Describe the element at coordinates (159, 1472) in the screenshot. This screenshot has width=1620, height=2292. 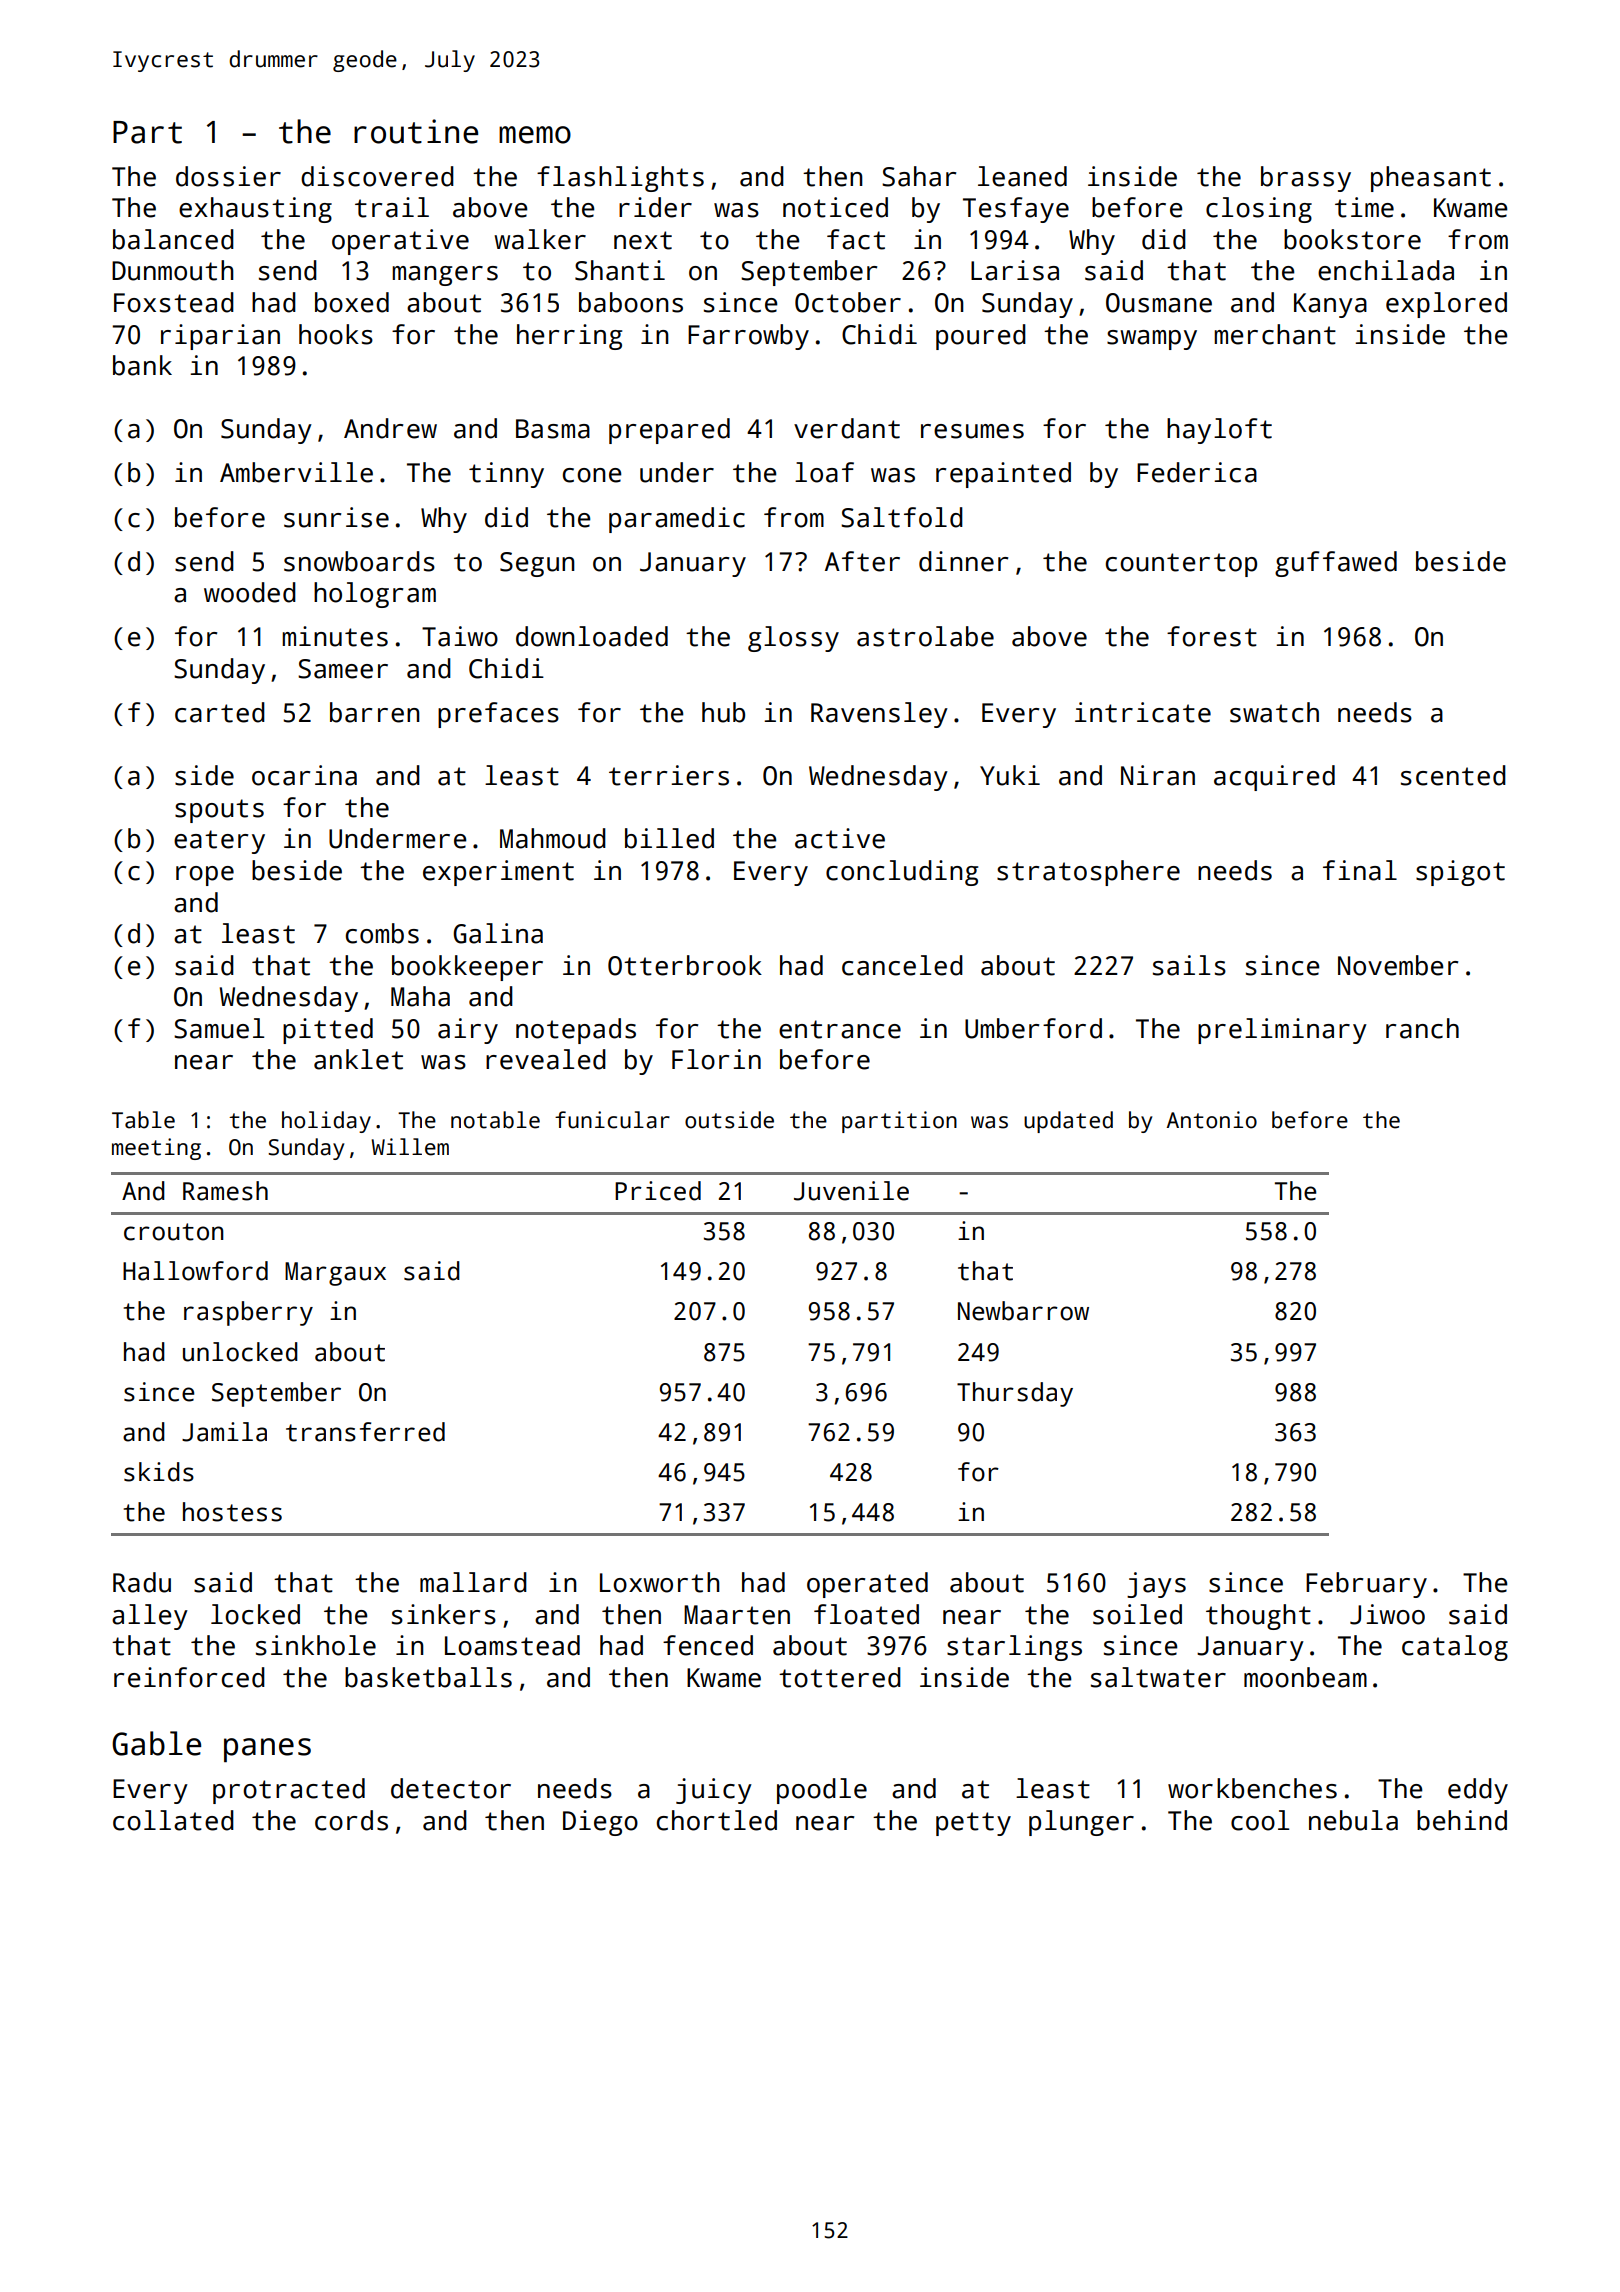
I see `skids` at that location.
